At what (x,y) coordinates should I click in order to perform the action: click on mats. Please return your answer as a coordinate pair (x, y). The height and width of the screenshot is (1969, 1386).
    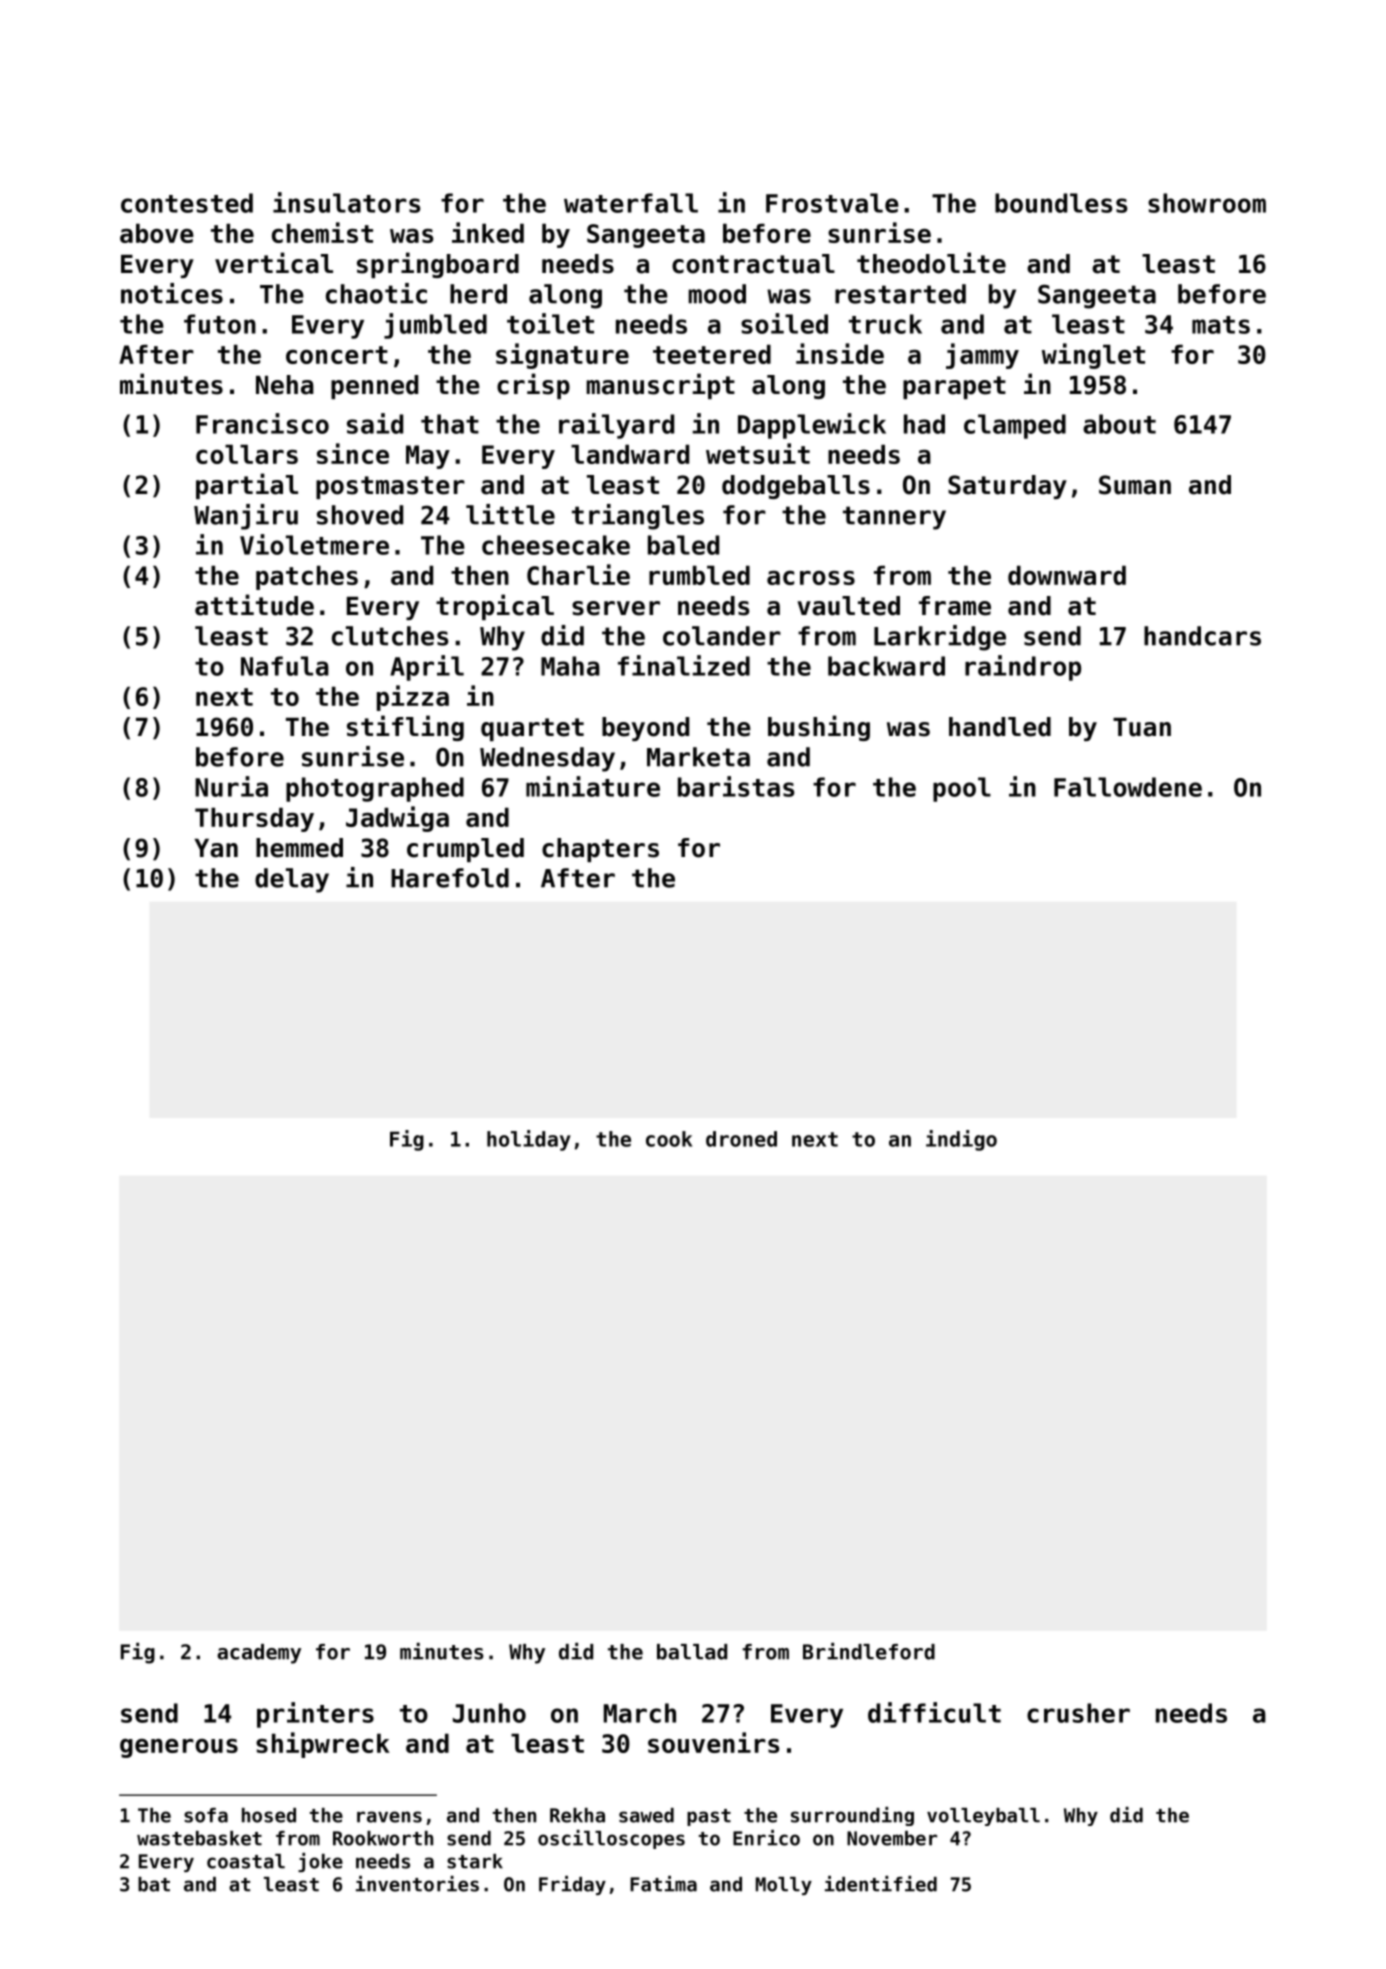
    Looking at the image, I should click on (1221, 325).
